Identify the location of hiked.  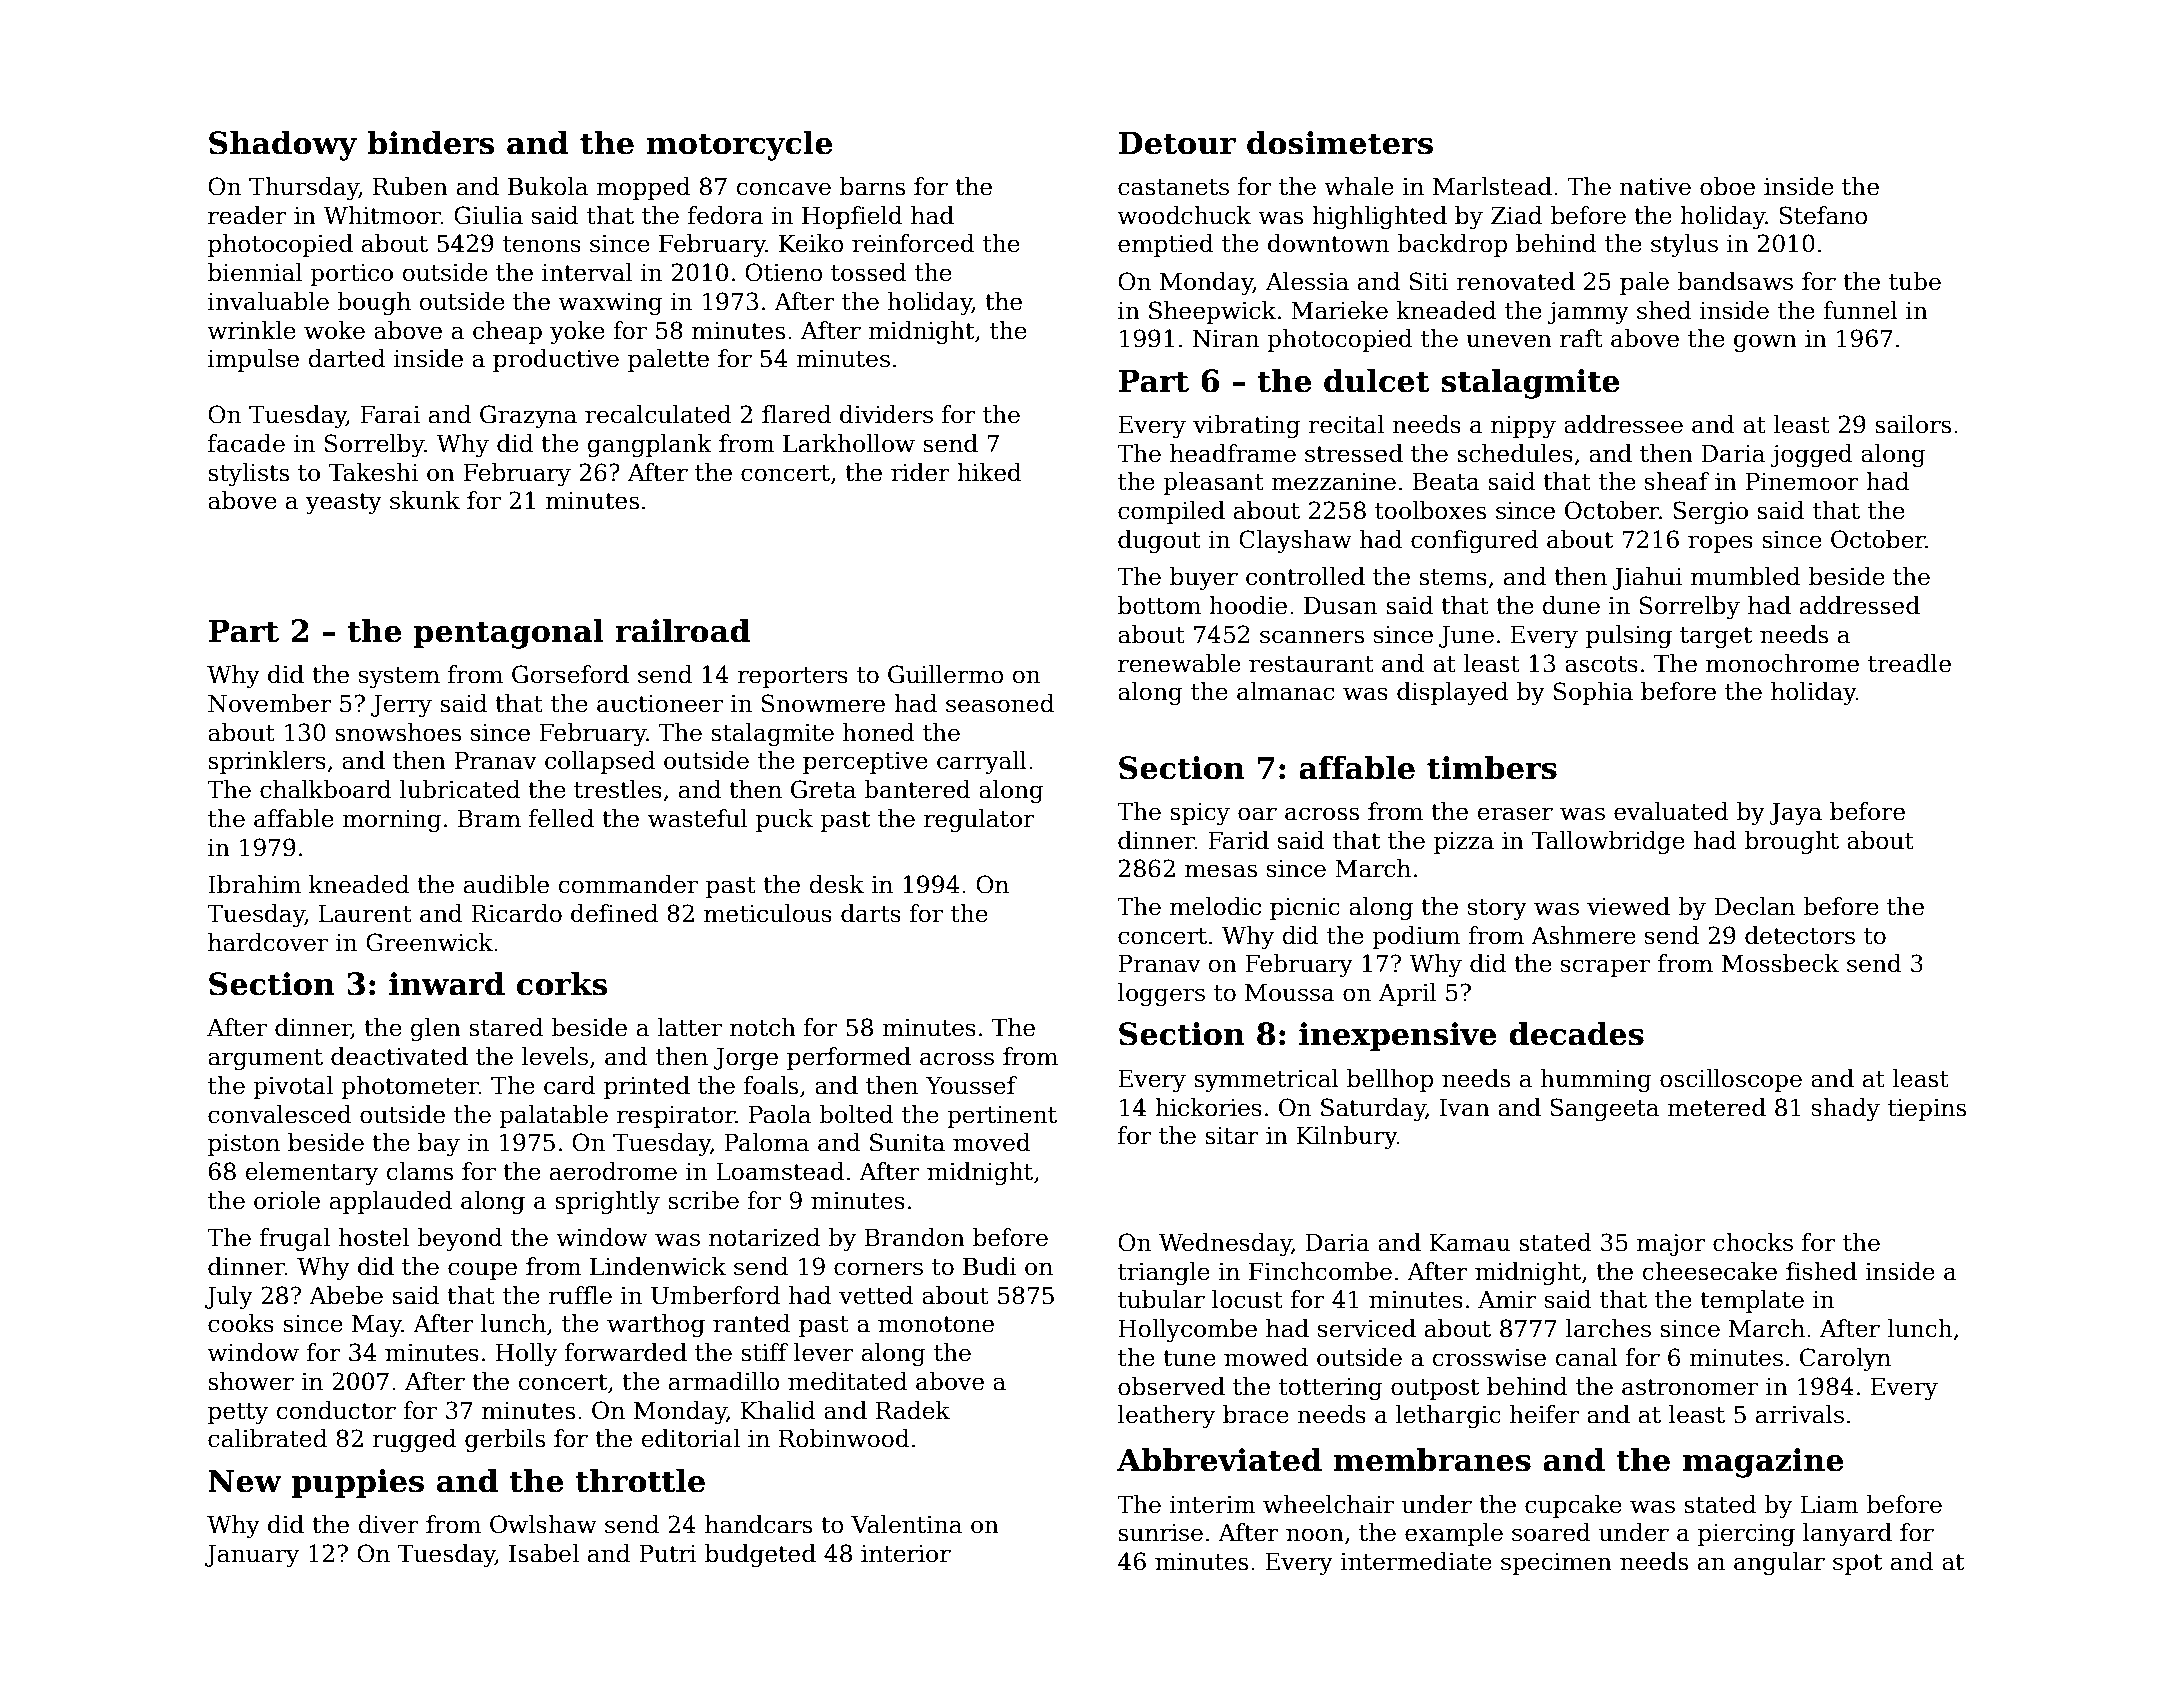
(989, 472).
